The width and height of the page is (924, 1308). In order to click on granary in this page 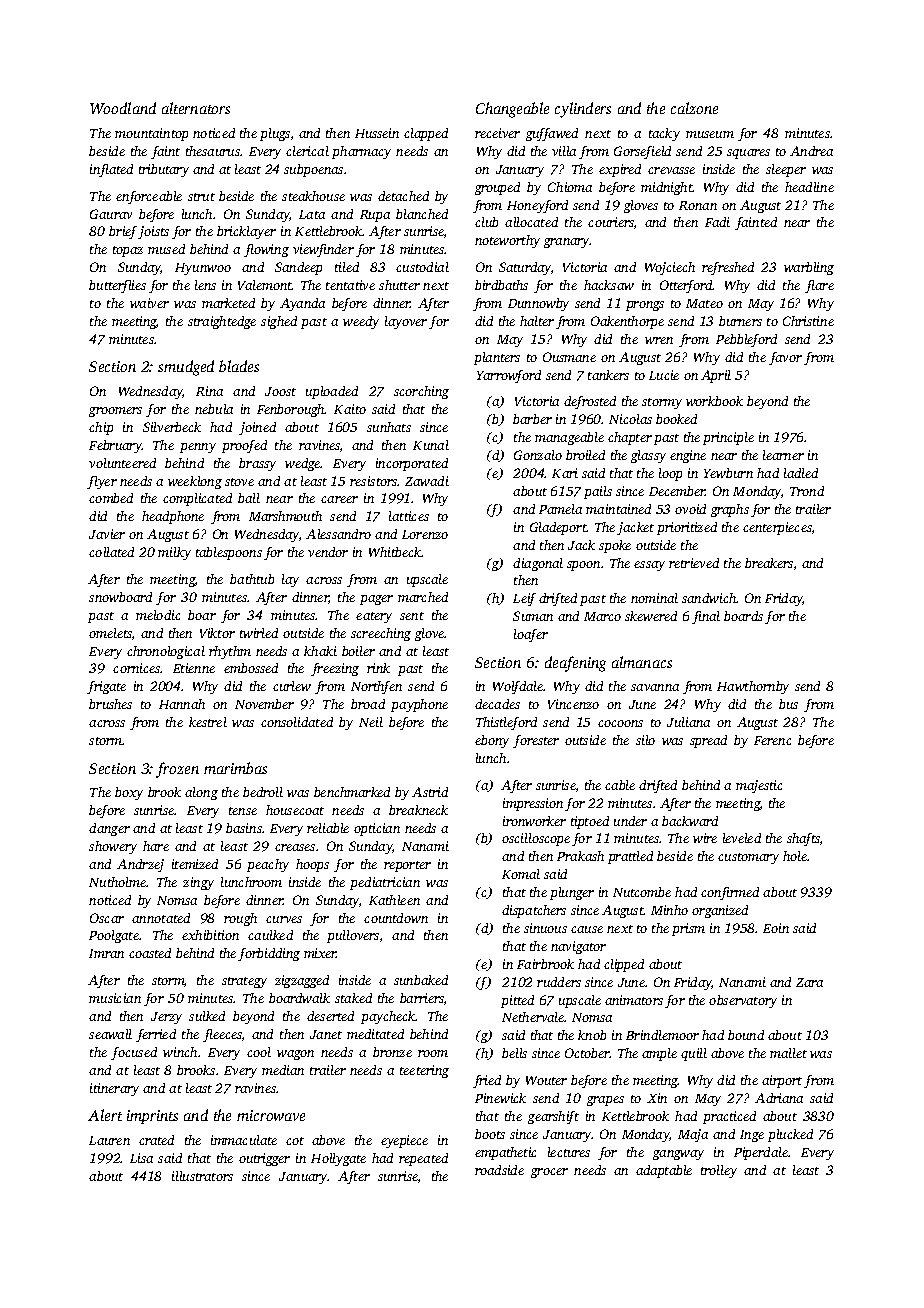, I will do `click(567, 243)`.
